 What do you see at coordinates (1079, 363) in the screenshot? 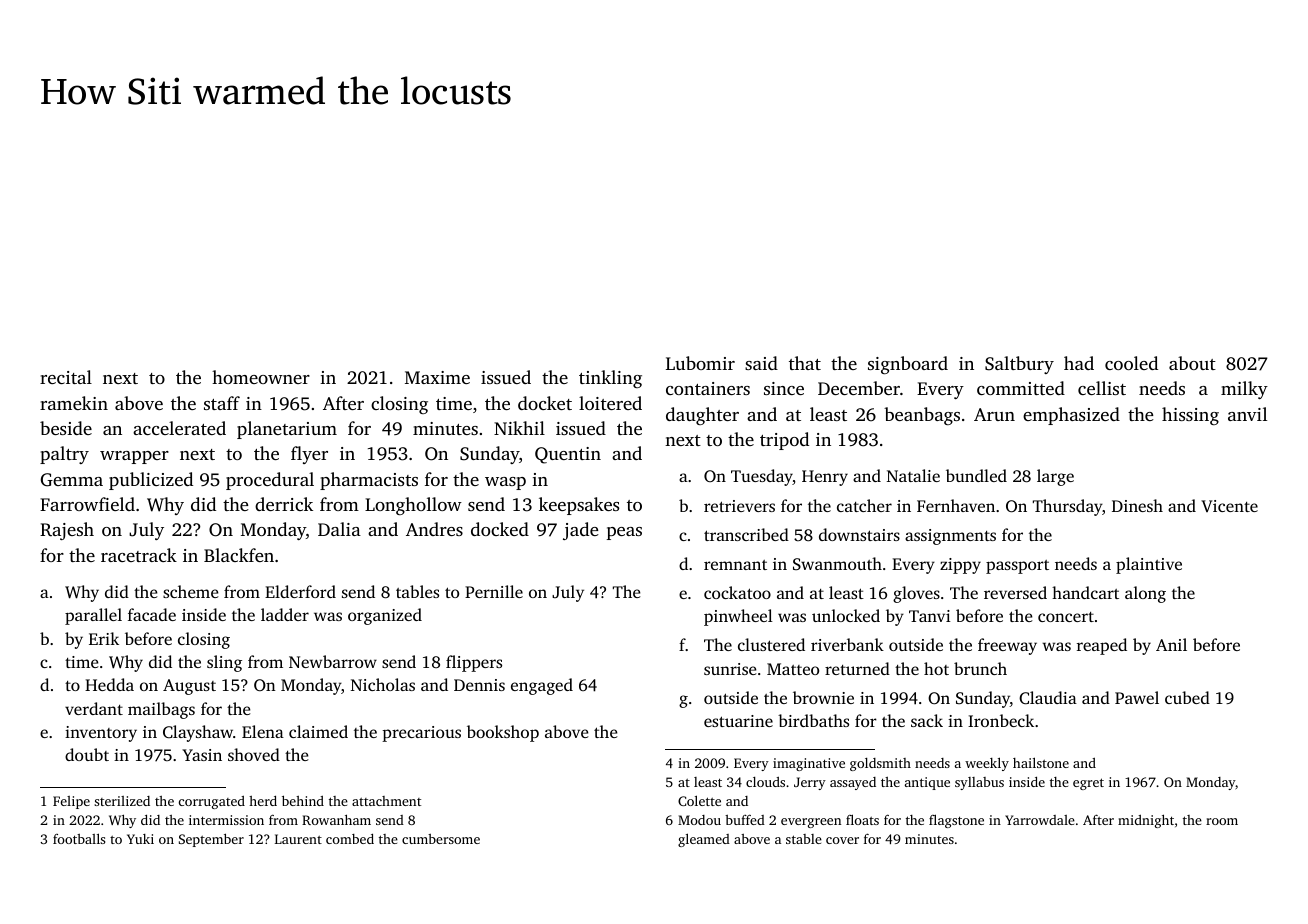
I see `had` at bounding box center [1079, 363].
